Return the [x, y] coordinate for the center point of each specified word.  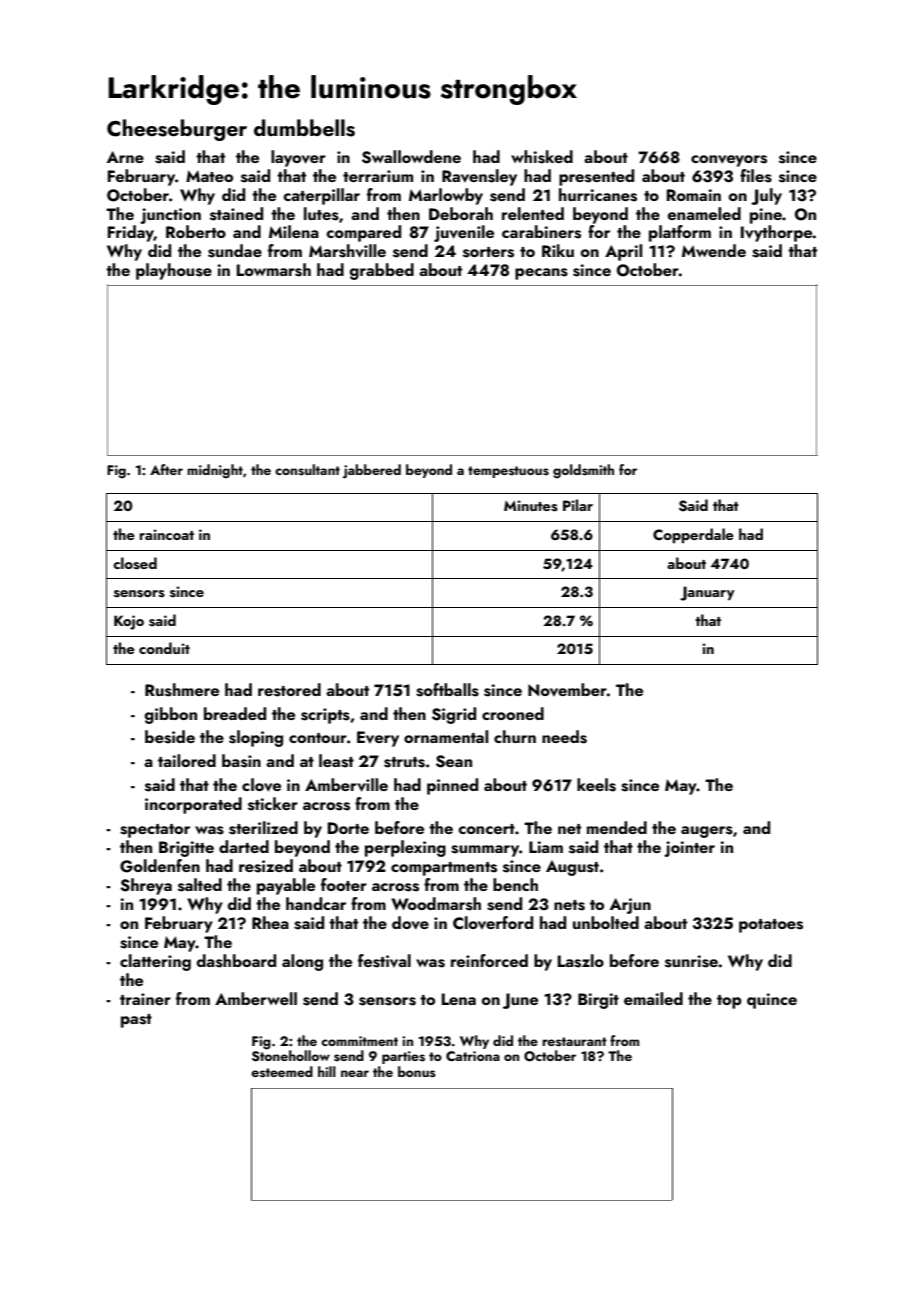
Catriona [473, 1056]
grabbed [382, 271]
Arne [125, 157]
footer [344, 884]
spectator [155, 831]
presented [596, 177]
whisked [542, 157]
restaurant [574, 1042]
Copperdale [693, 535]
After [166, 469]
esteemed [282, 1072]
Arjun [630, 906]
